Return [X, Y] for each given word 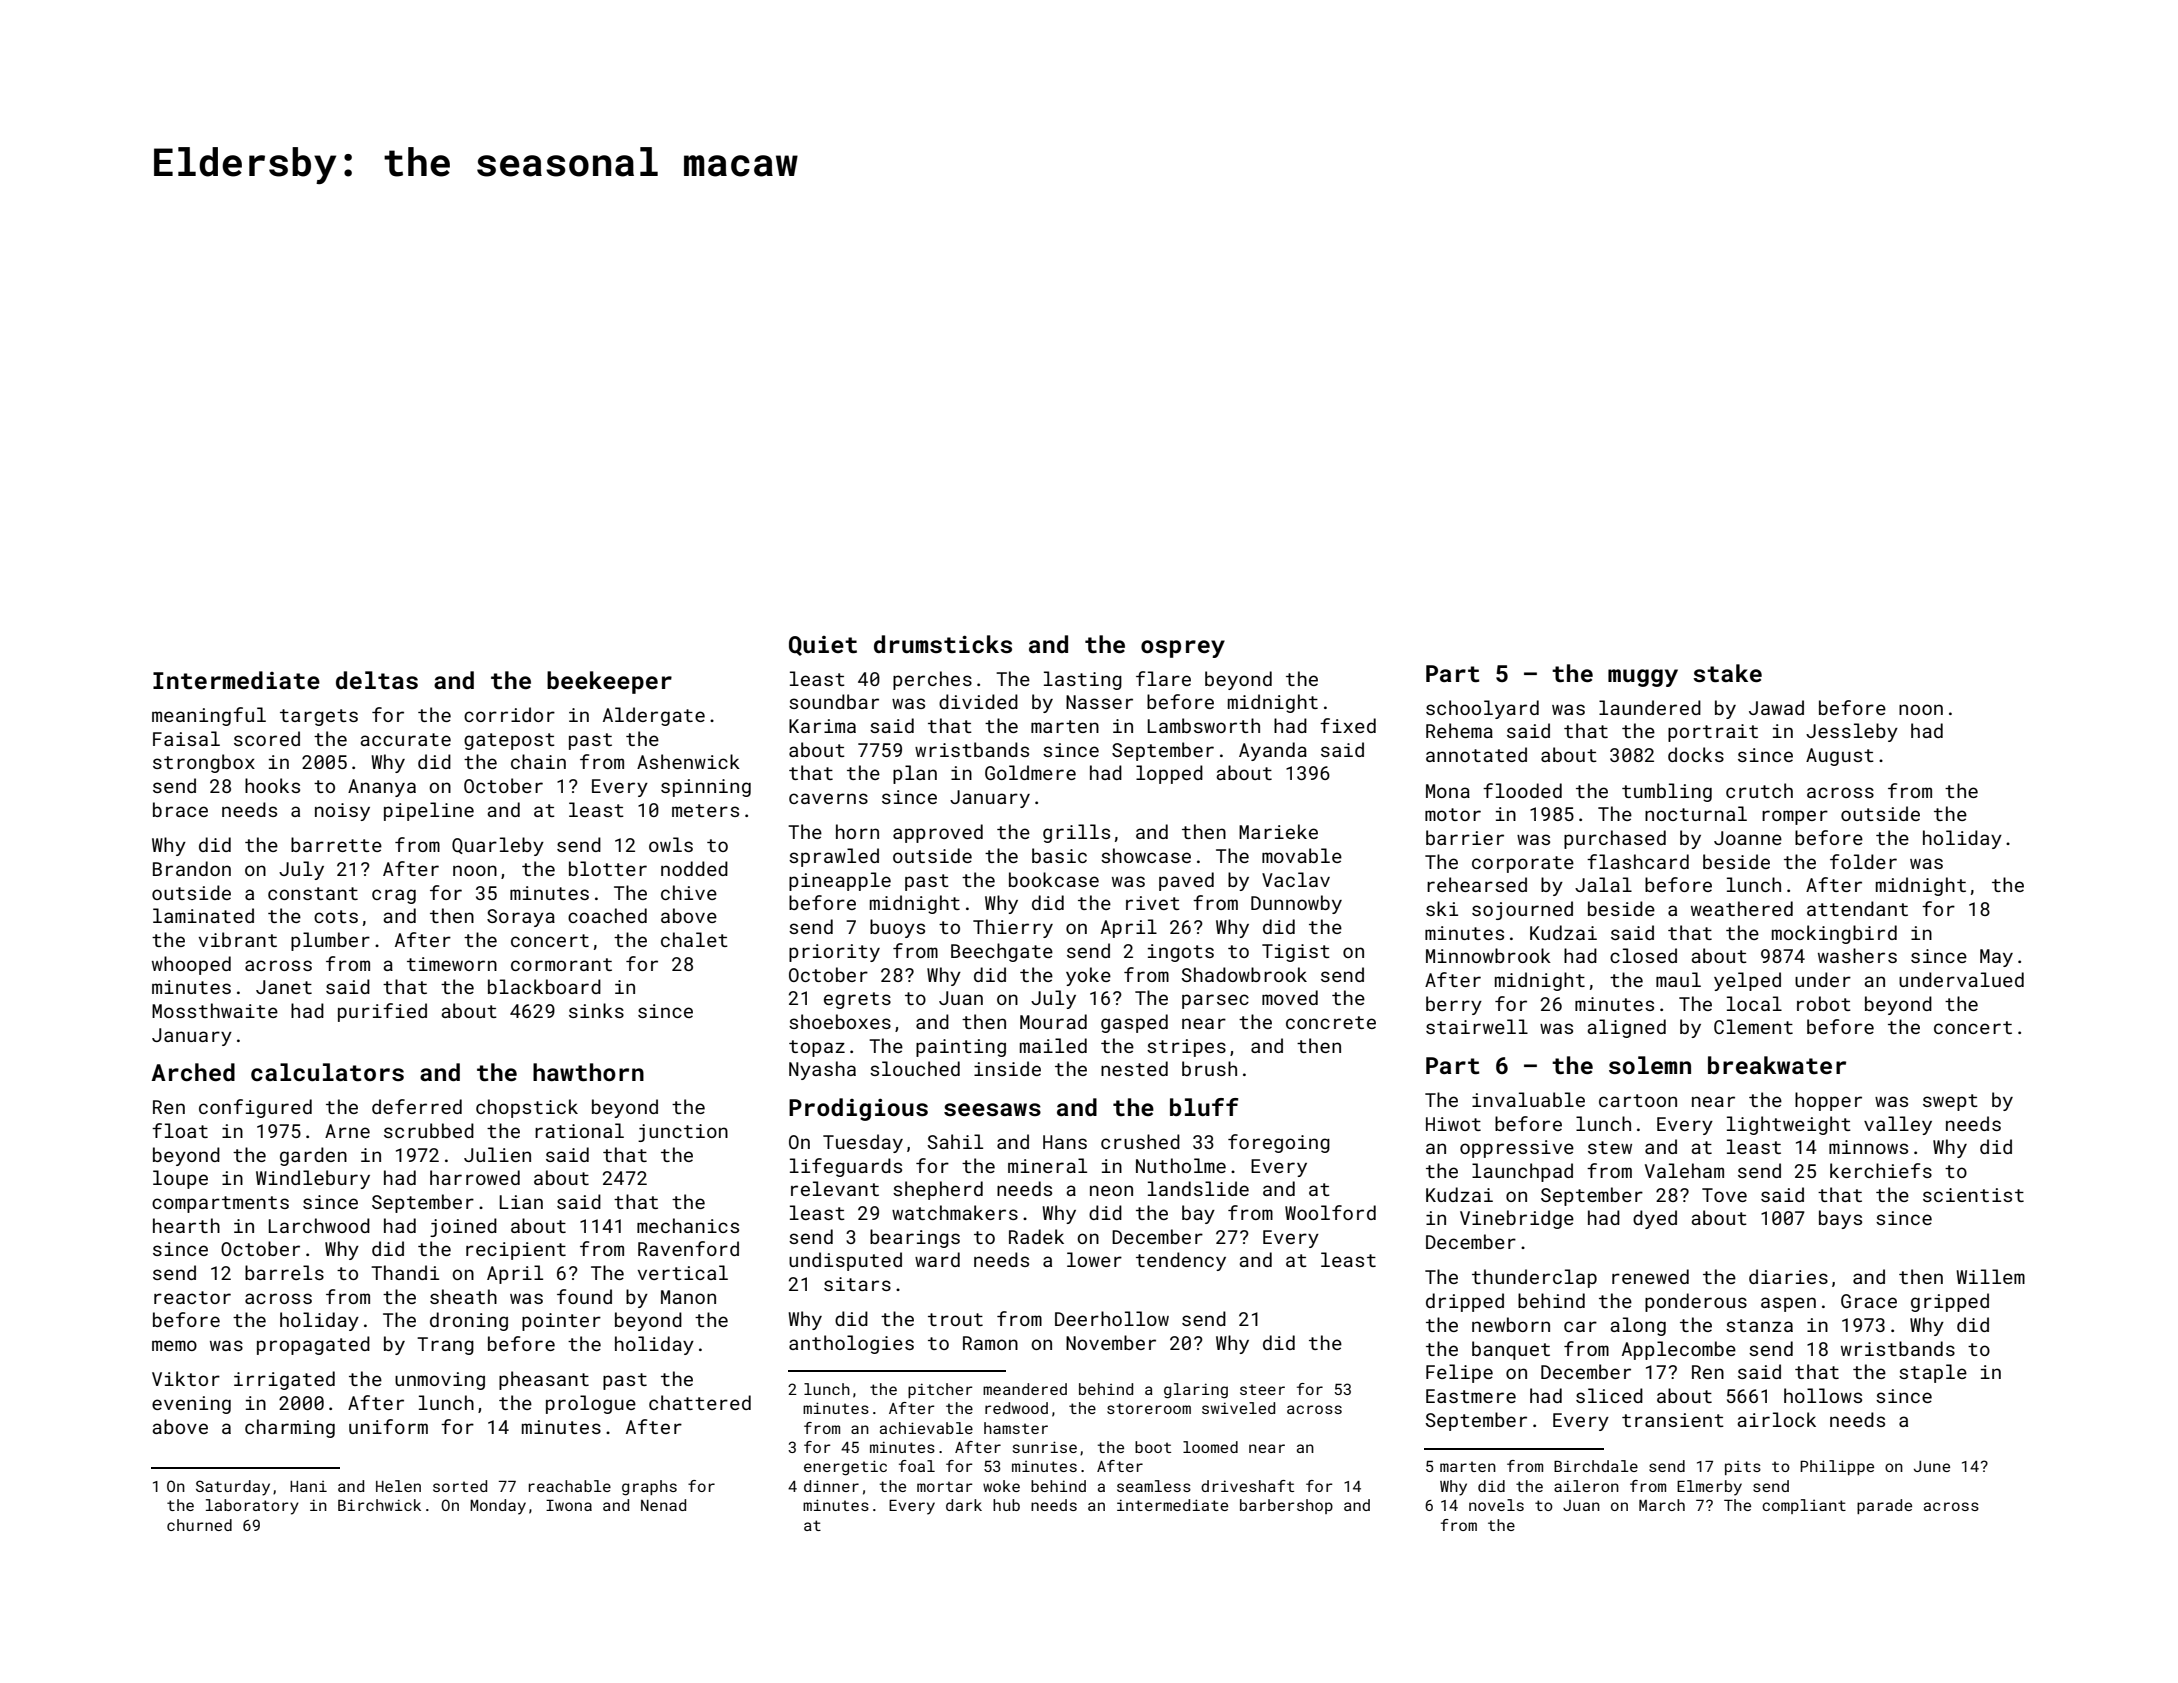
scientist [1973, 1195]
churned [199, 1525]
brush [1209, 1068]
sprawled [834, 857]
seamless [1154, 1486]
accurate [405, 739]
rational [579, 1130]
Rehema [1459, 730]
